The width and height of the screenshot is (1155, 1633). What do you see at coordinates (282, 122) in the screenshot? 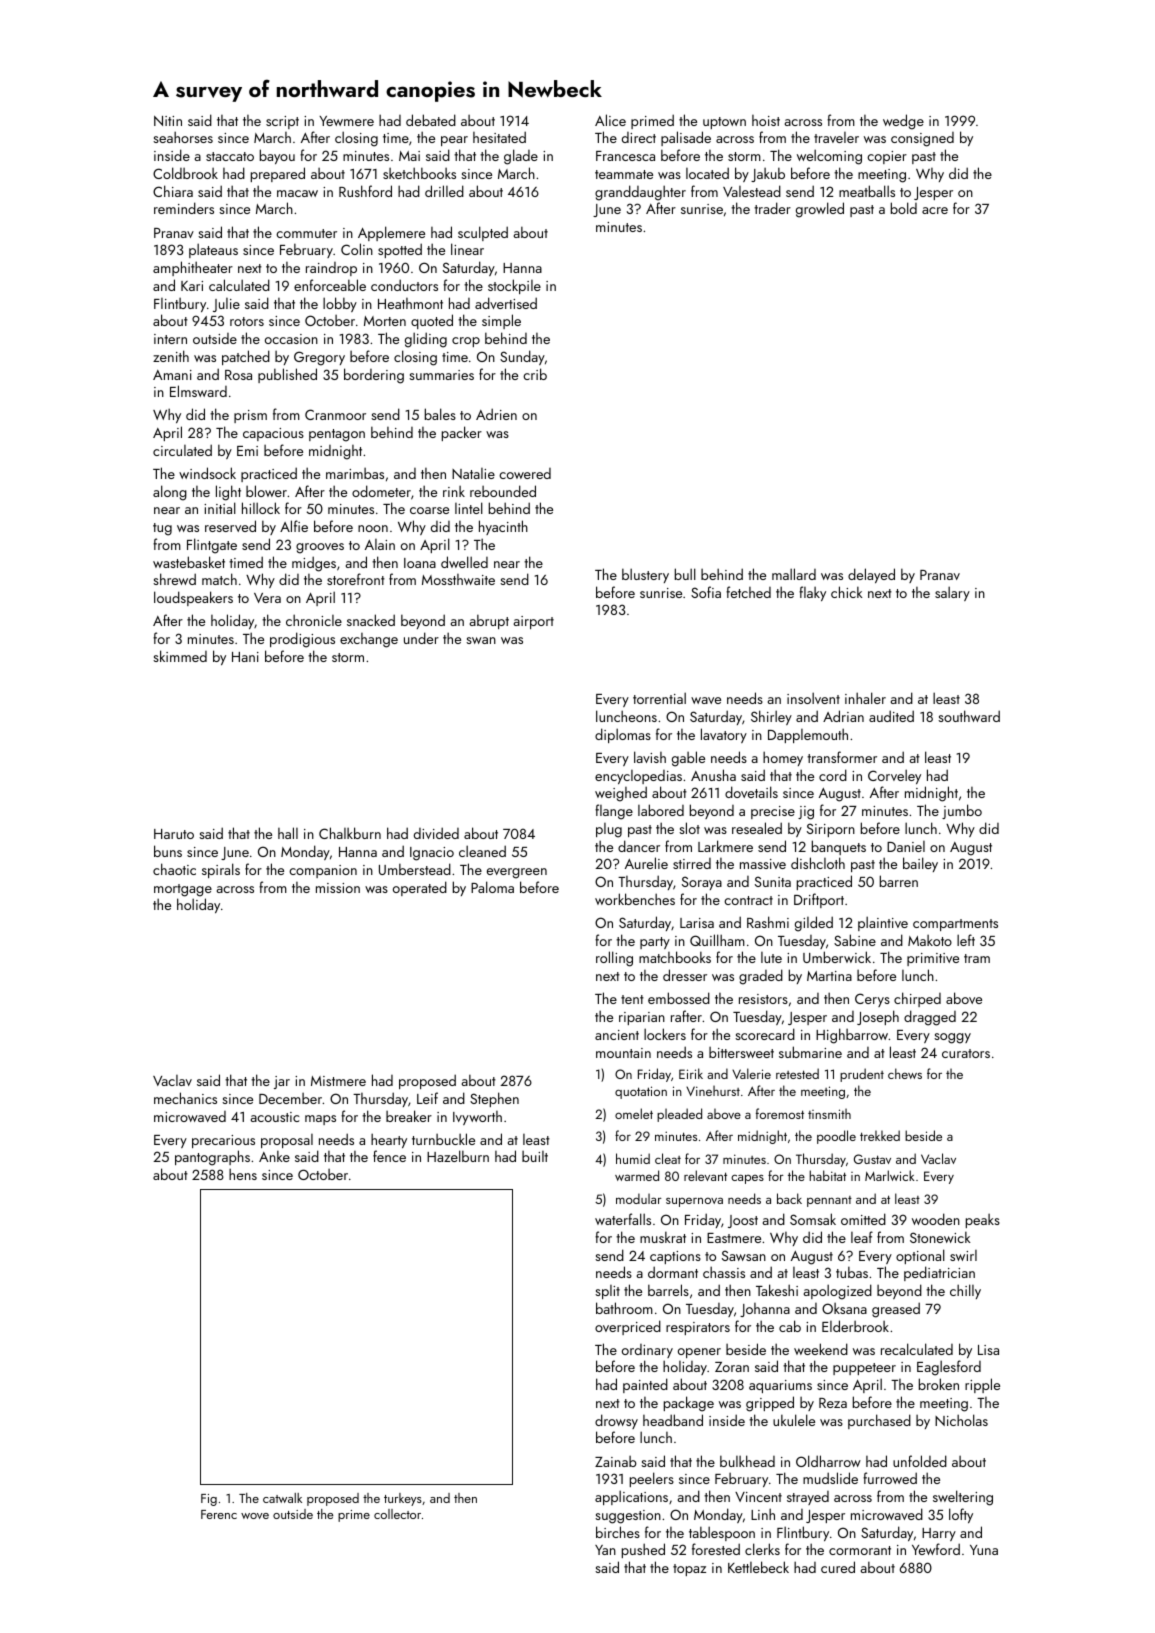
I see `script` at bounding box center [282, 122].
